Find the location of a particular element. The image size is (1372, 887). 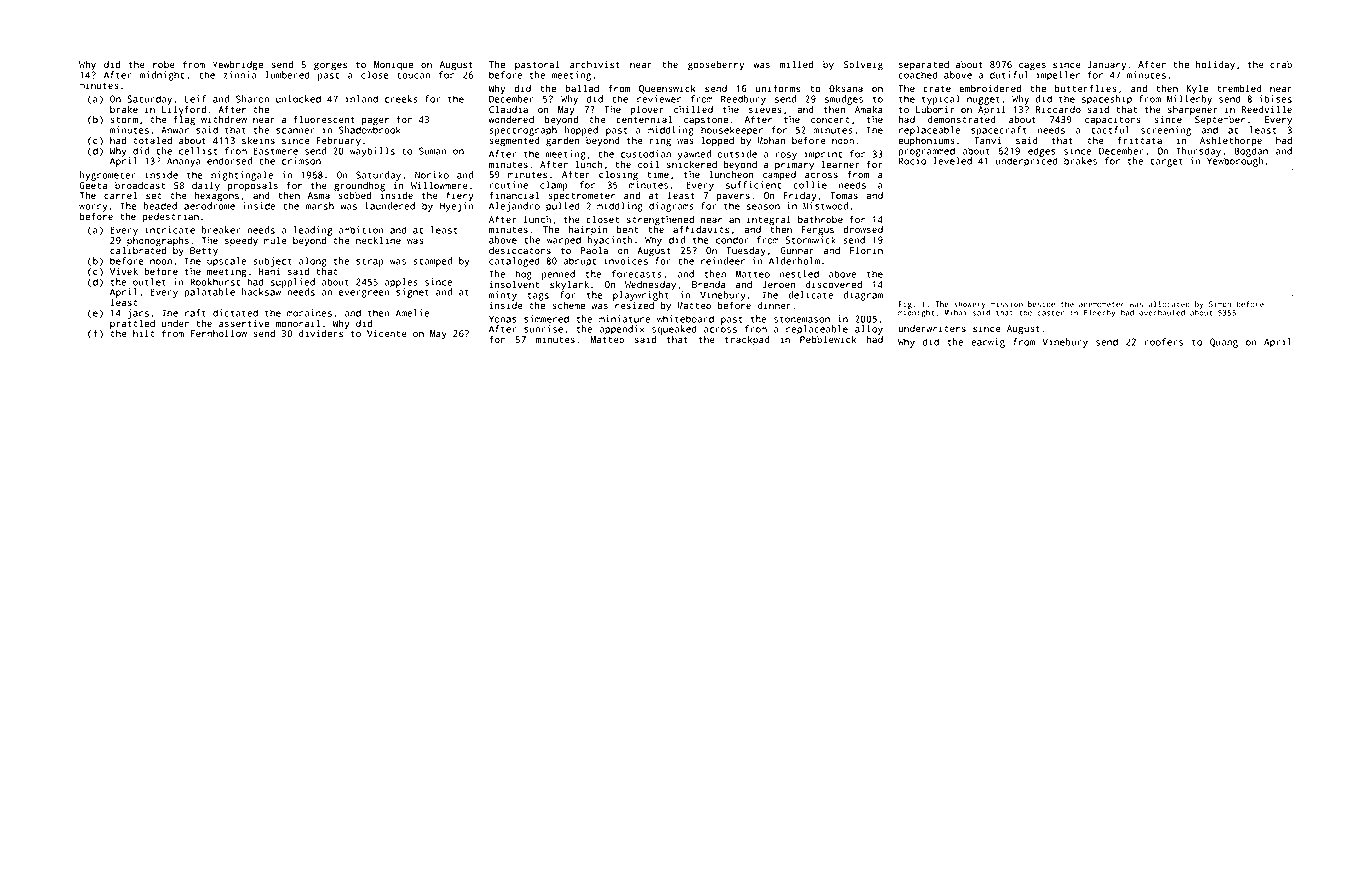

fluorescent is located at coordinates (324, 119).
